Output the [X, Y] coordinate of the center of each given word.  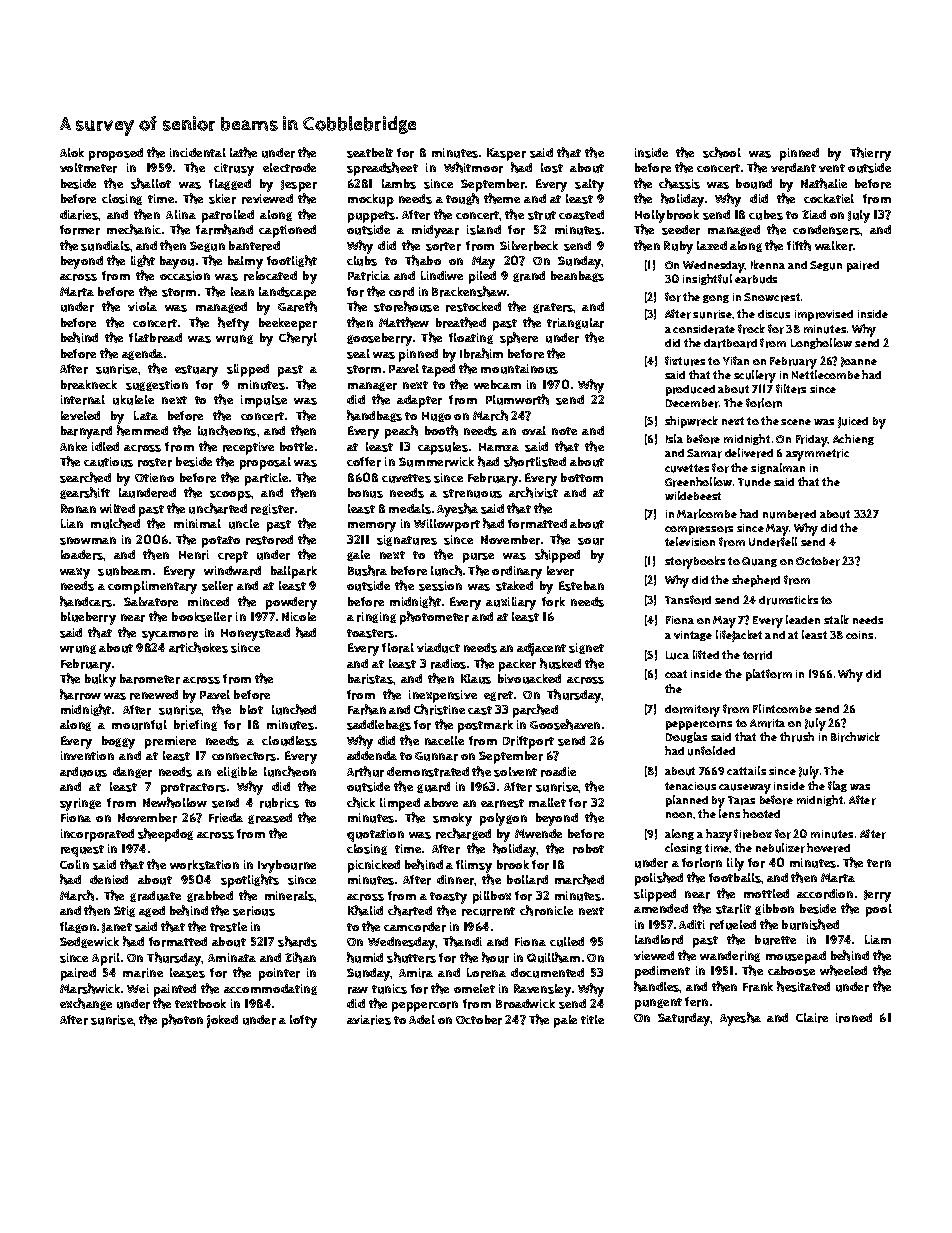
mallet [547, 802]
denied [109, 879]
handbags [374, 416]
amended [661, 908]
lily [735, 864]
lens [729, 813]
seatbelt [370, 153]
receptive [248, 448]
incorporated [97, 835]
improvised [824, 315]
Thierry [870, 154]
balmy [245, 262]
